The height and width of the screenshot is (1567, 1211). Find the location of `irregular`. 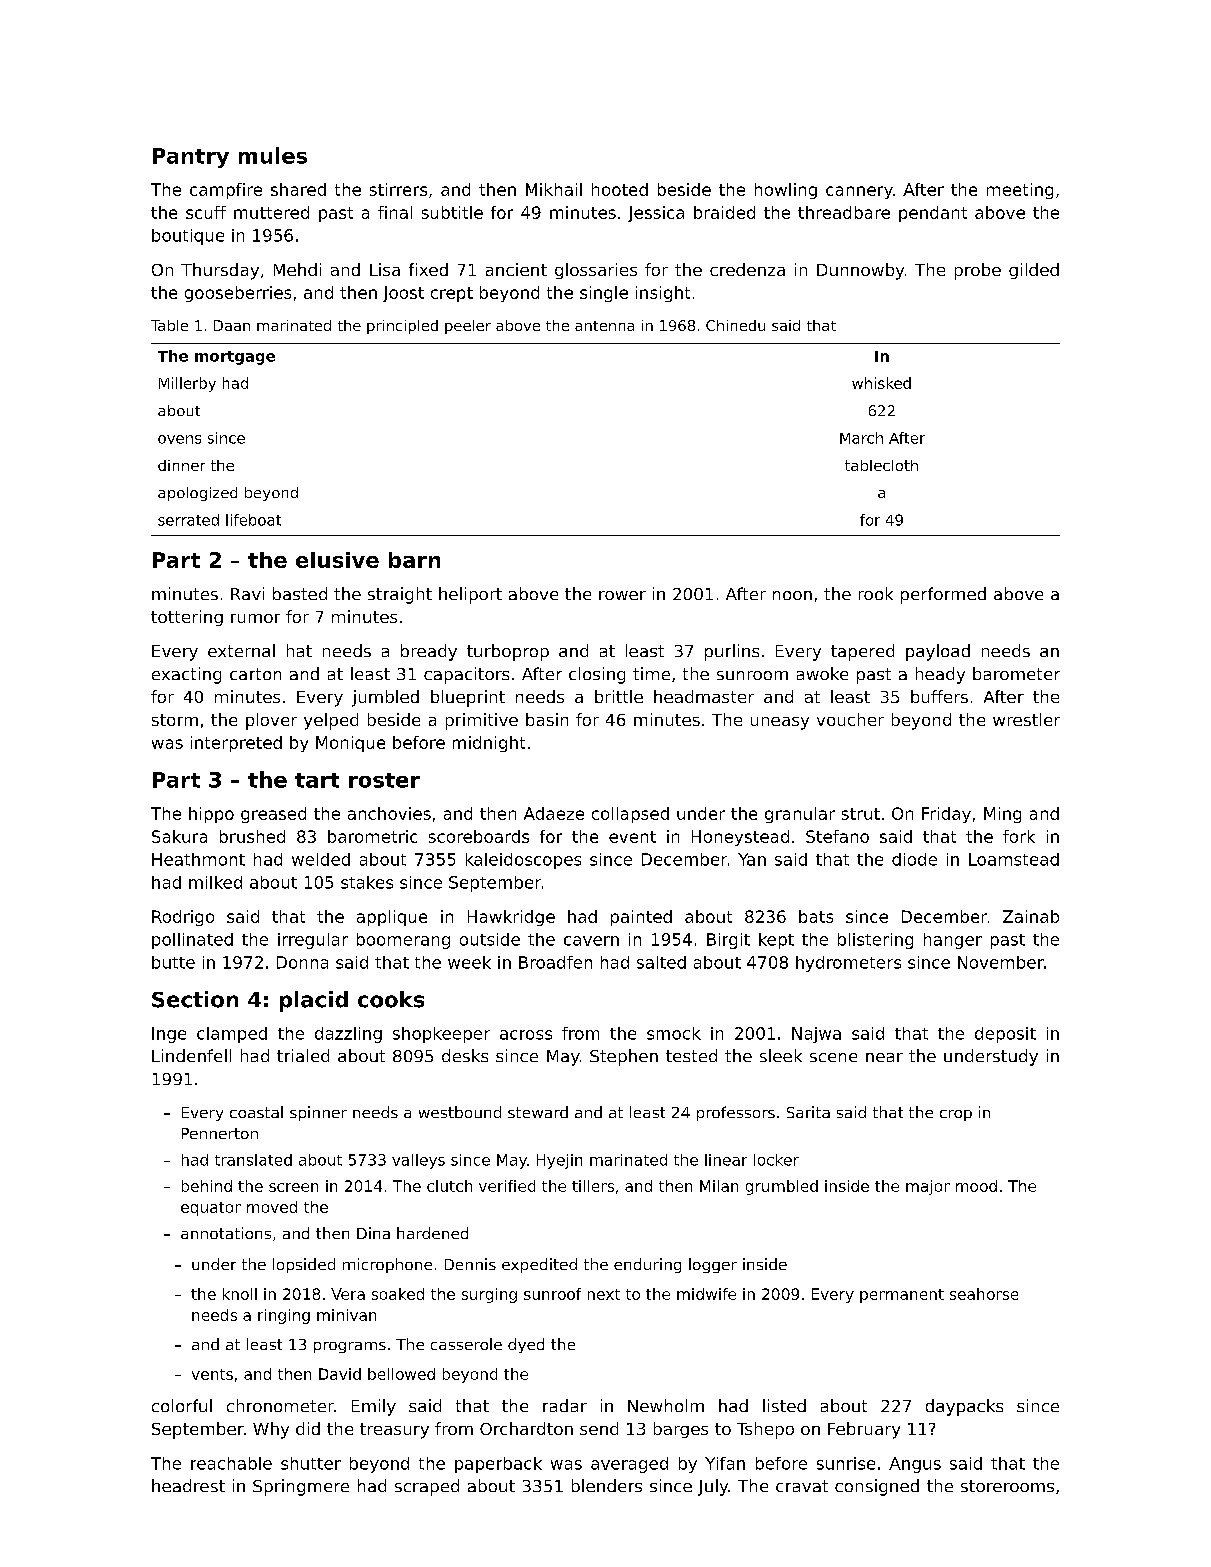

irregular is located at coordinates (313, 941).
